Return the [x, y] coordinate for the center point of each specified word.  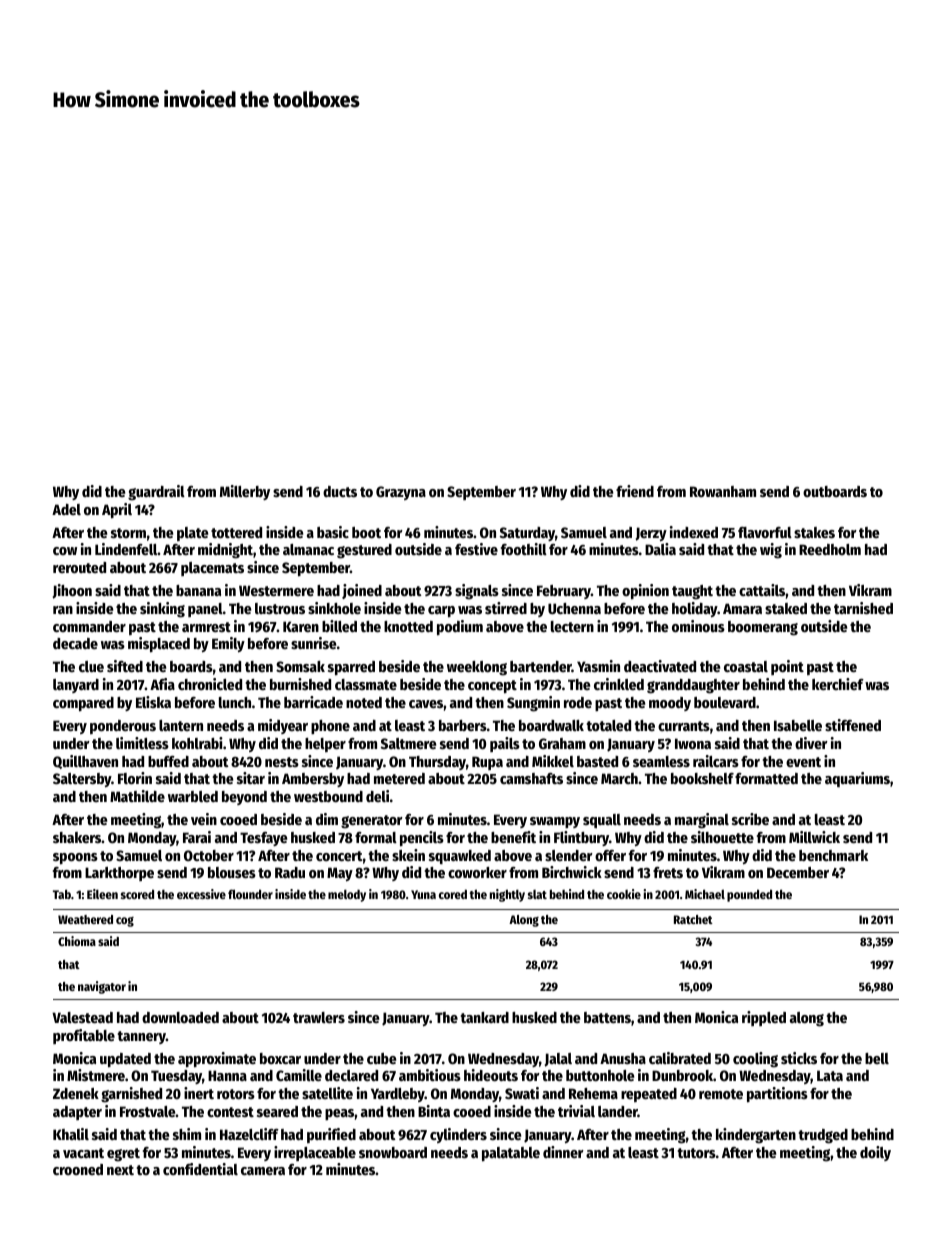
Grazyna [401, 493]
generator [372, 822]
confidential [200, 1169]
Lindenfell [126, 549]
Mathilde [137, 796]
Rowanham [723, 491]
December [798, 872]
